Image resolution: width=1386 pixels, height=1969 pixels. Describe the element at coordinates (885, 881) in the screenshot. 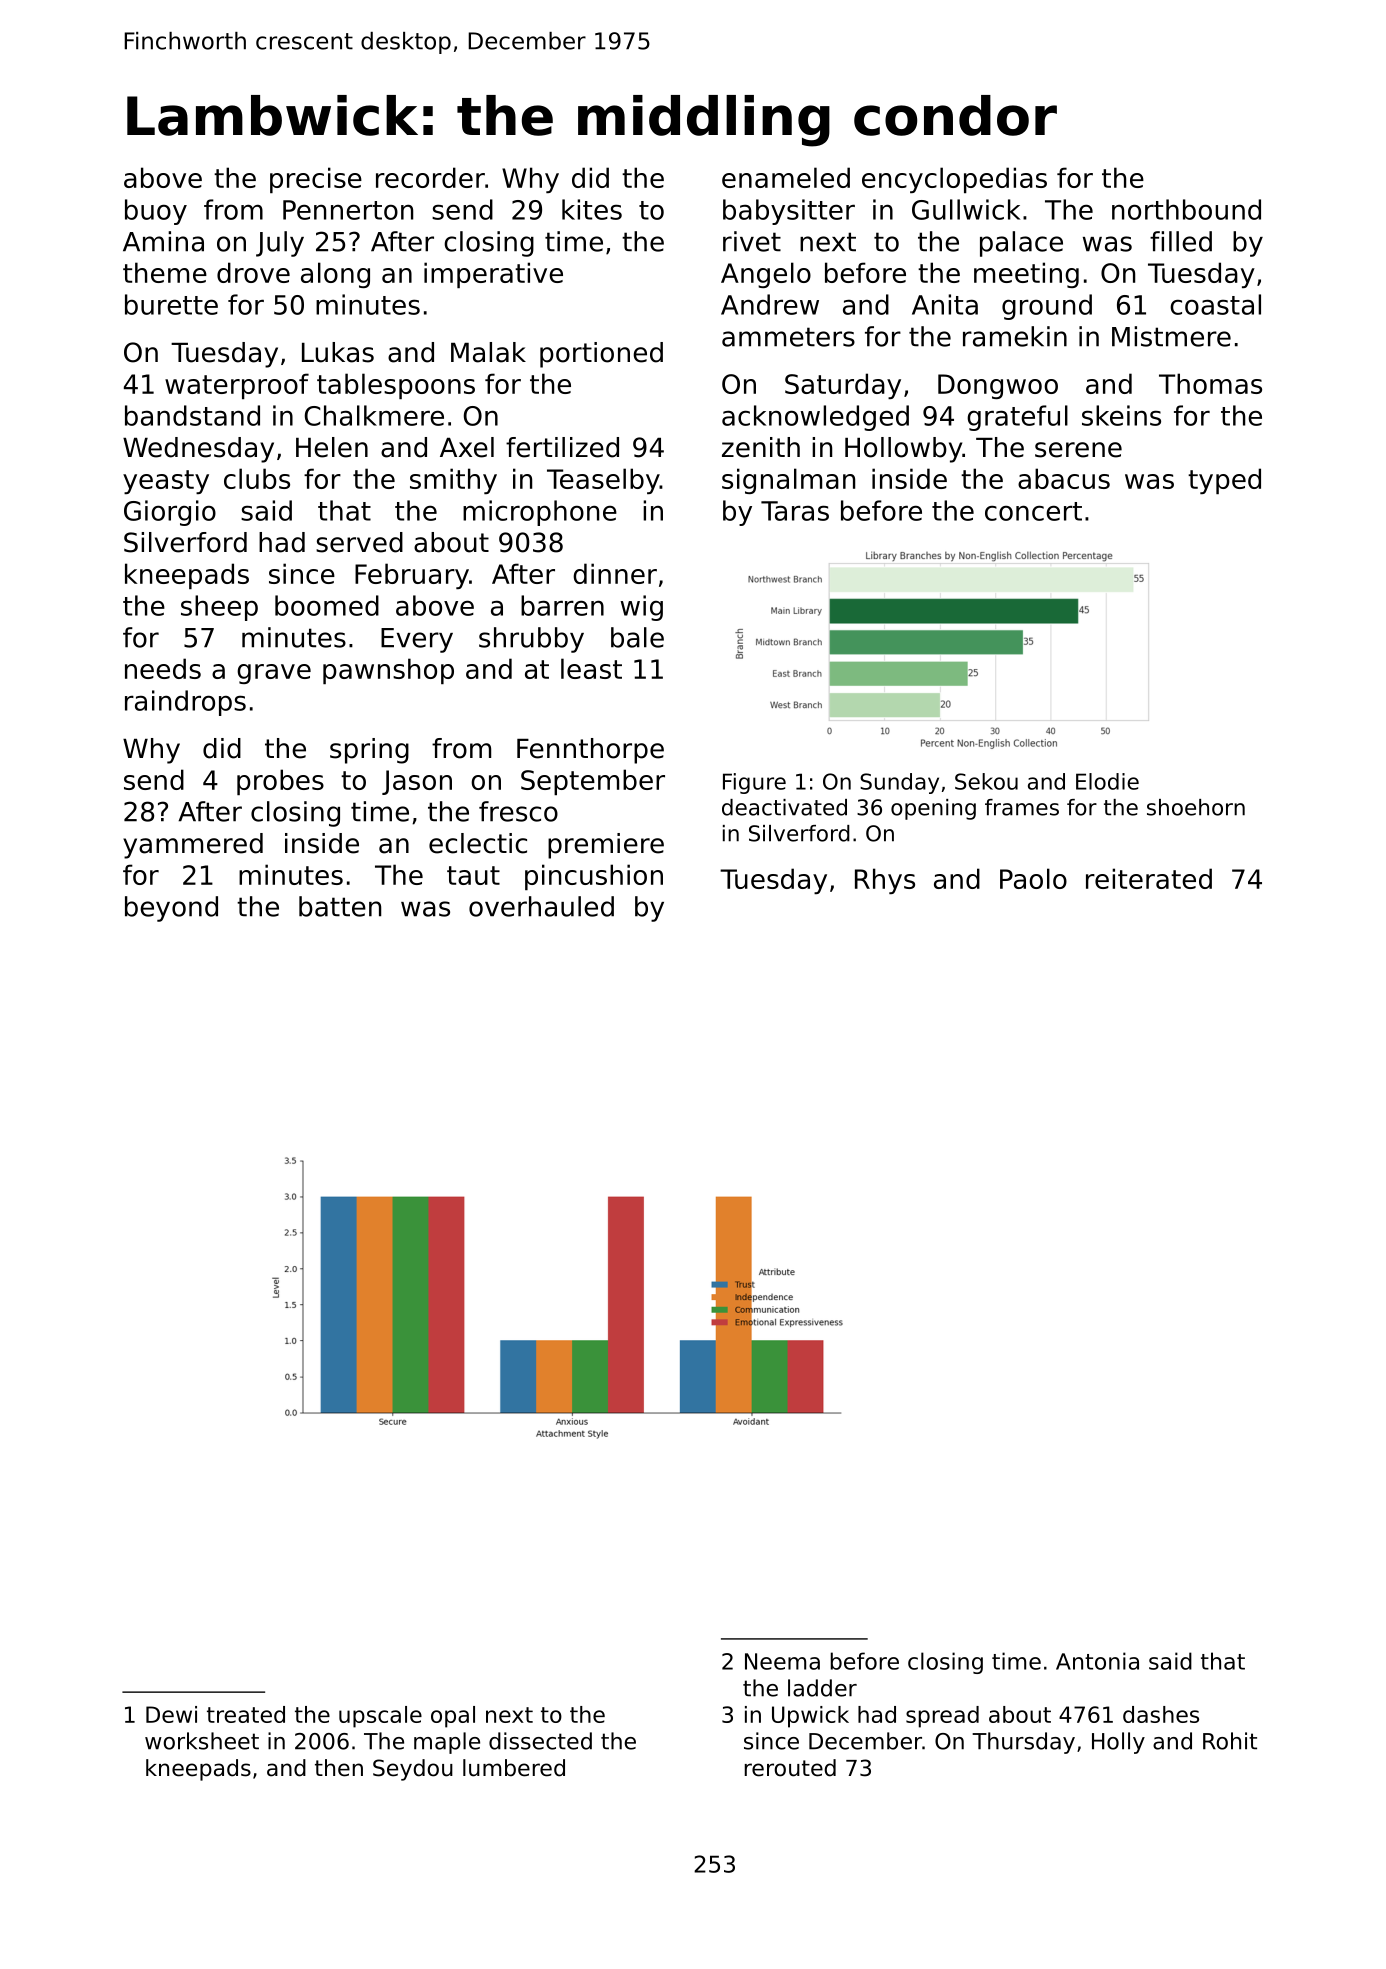

I see `Rhys` at that location.
